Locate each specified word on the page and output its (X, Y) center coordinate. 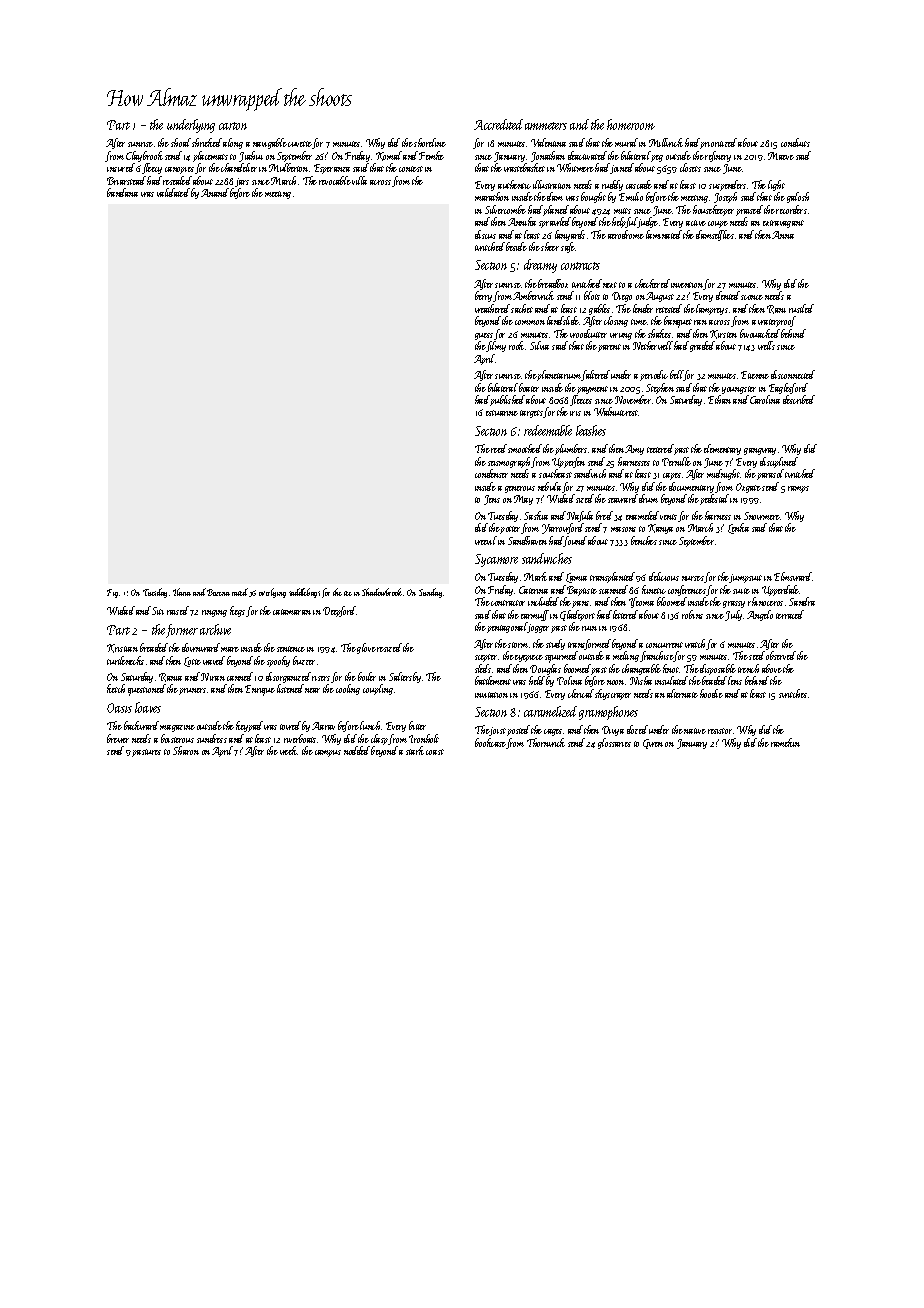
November (633, 399)
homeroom (631, 124)
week (289, 750)
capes (672, 476)
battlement (493, 680)
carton (233, 126)
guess (484, 336)
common (530, 322)
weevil (486, 540)
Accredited (498, 124)
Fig (112, 593)
